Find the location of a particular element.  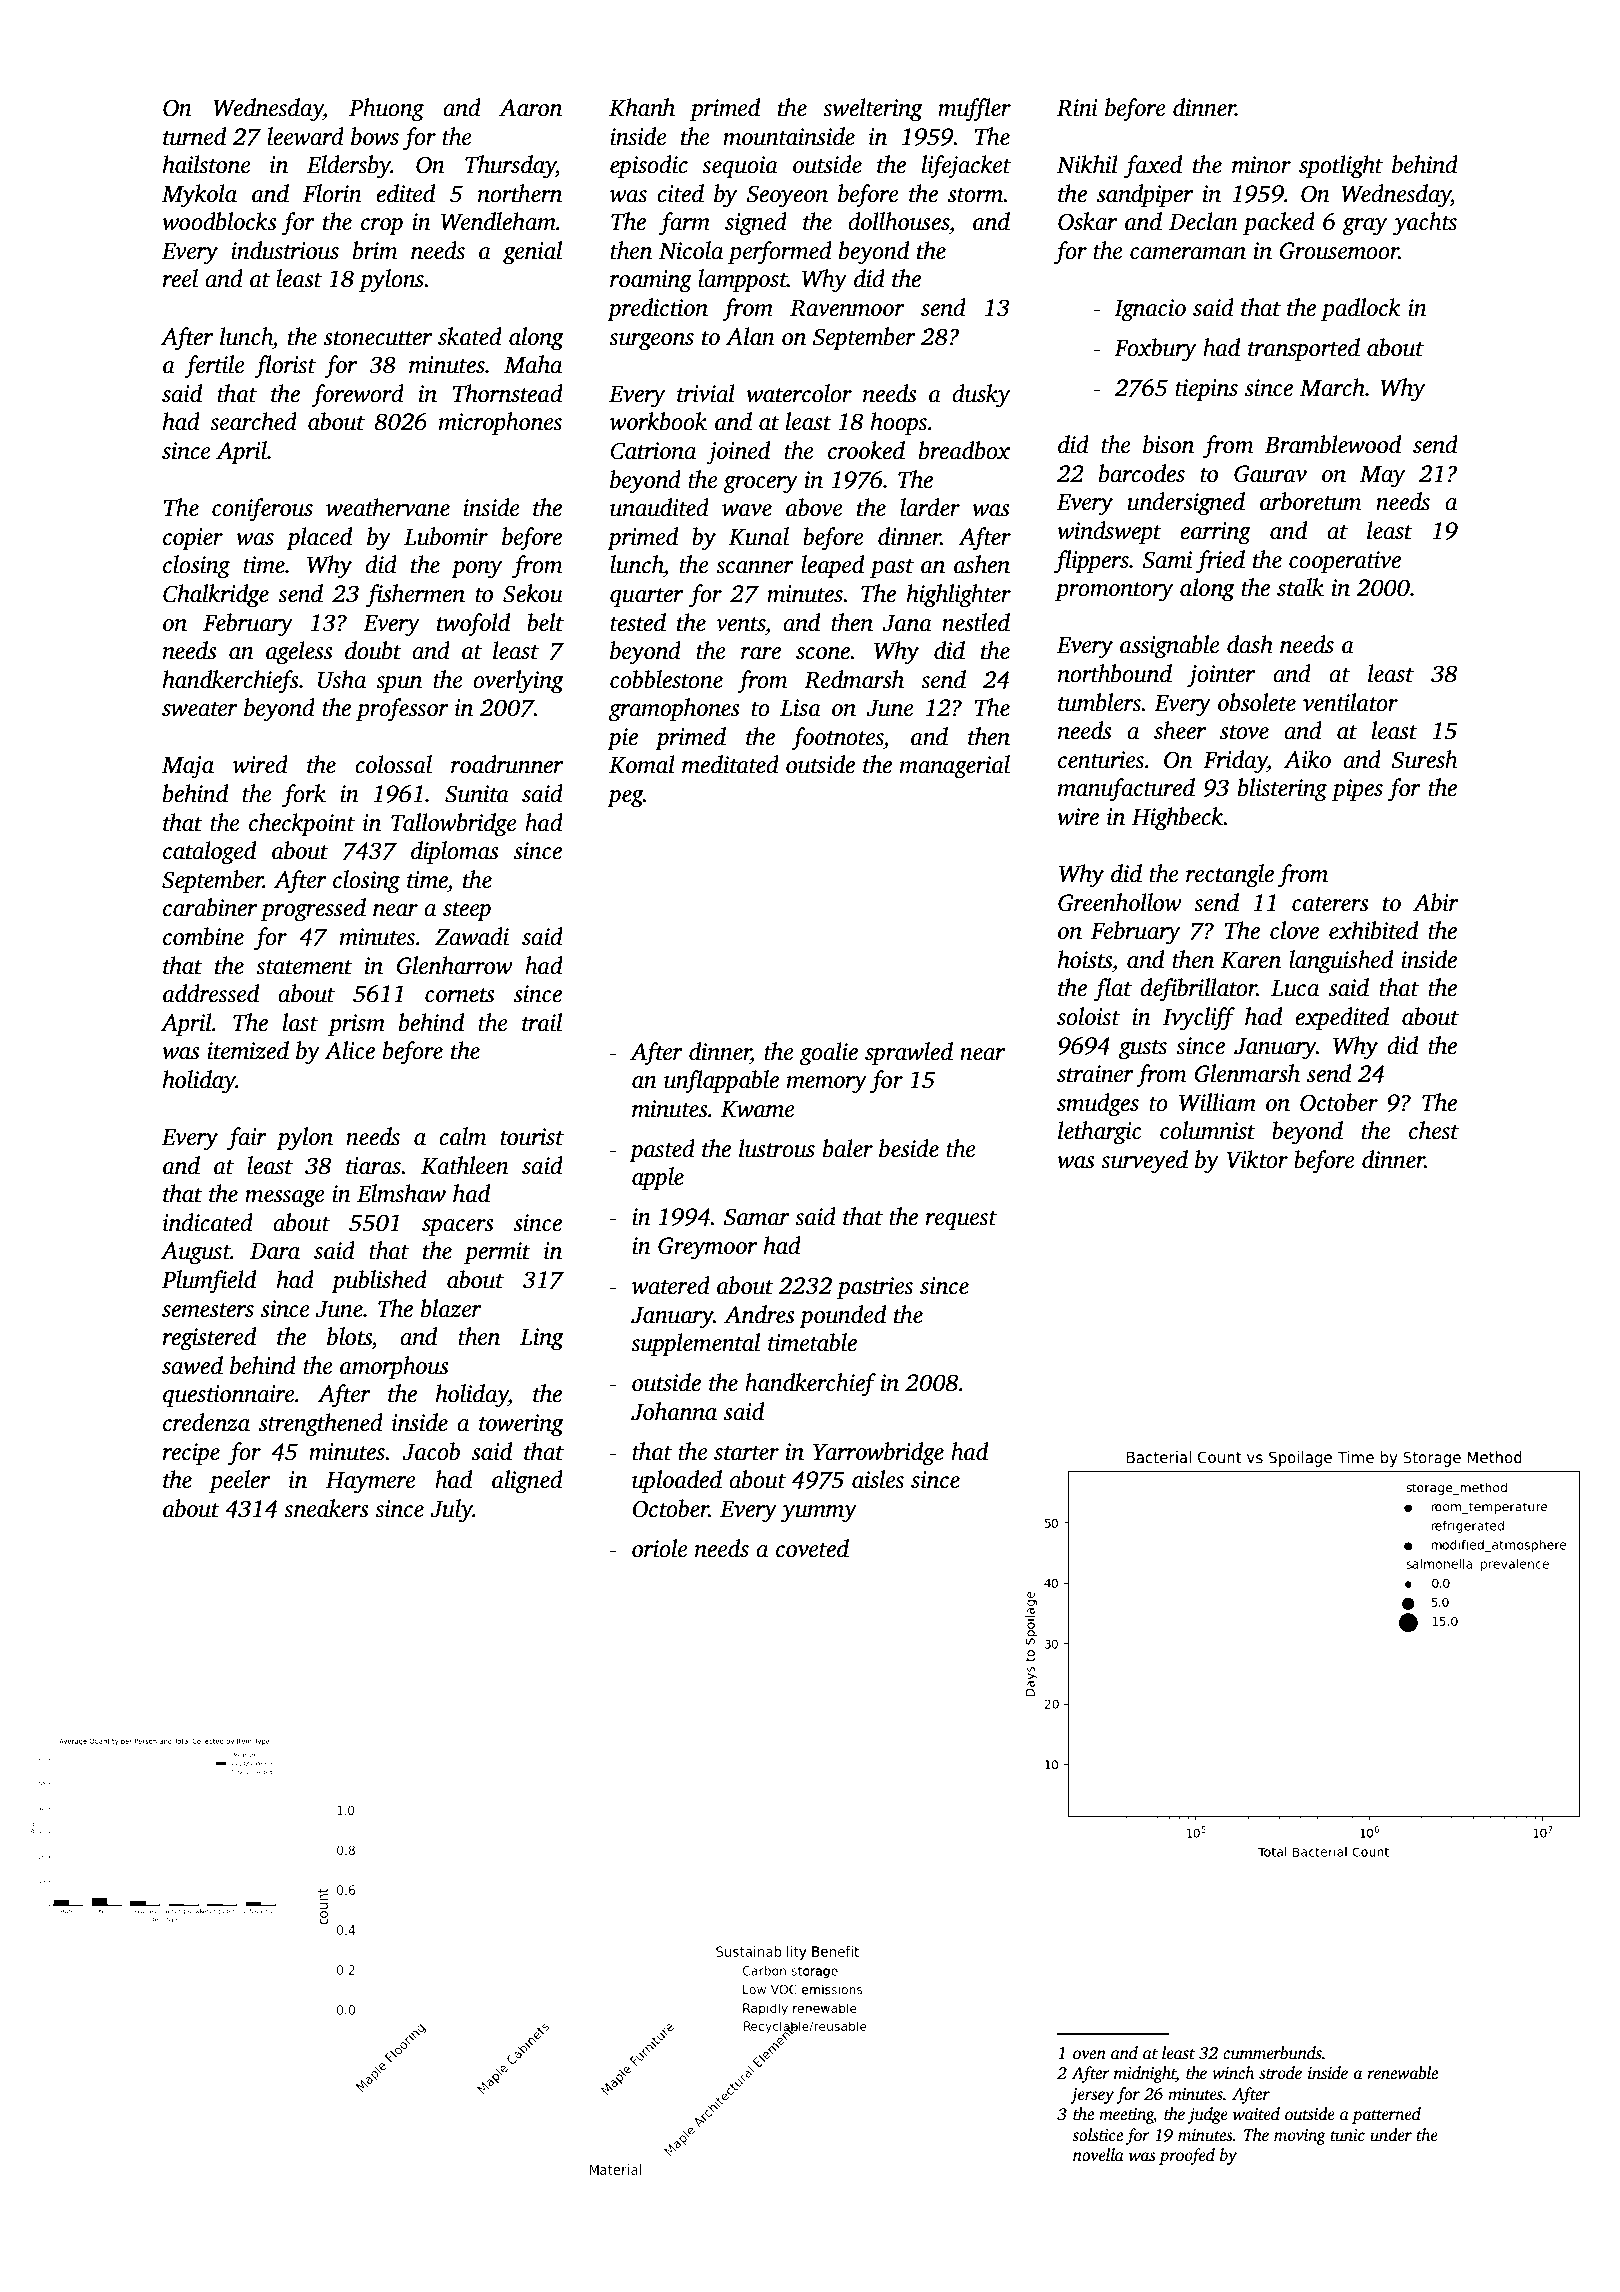

patterned is located at coordinates (1386, 2115).
